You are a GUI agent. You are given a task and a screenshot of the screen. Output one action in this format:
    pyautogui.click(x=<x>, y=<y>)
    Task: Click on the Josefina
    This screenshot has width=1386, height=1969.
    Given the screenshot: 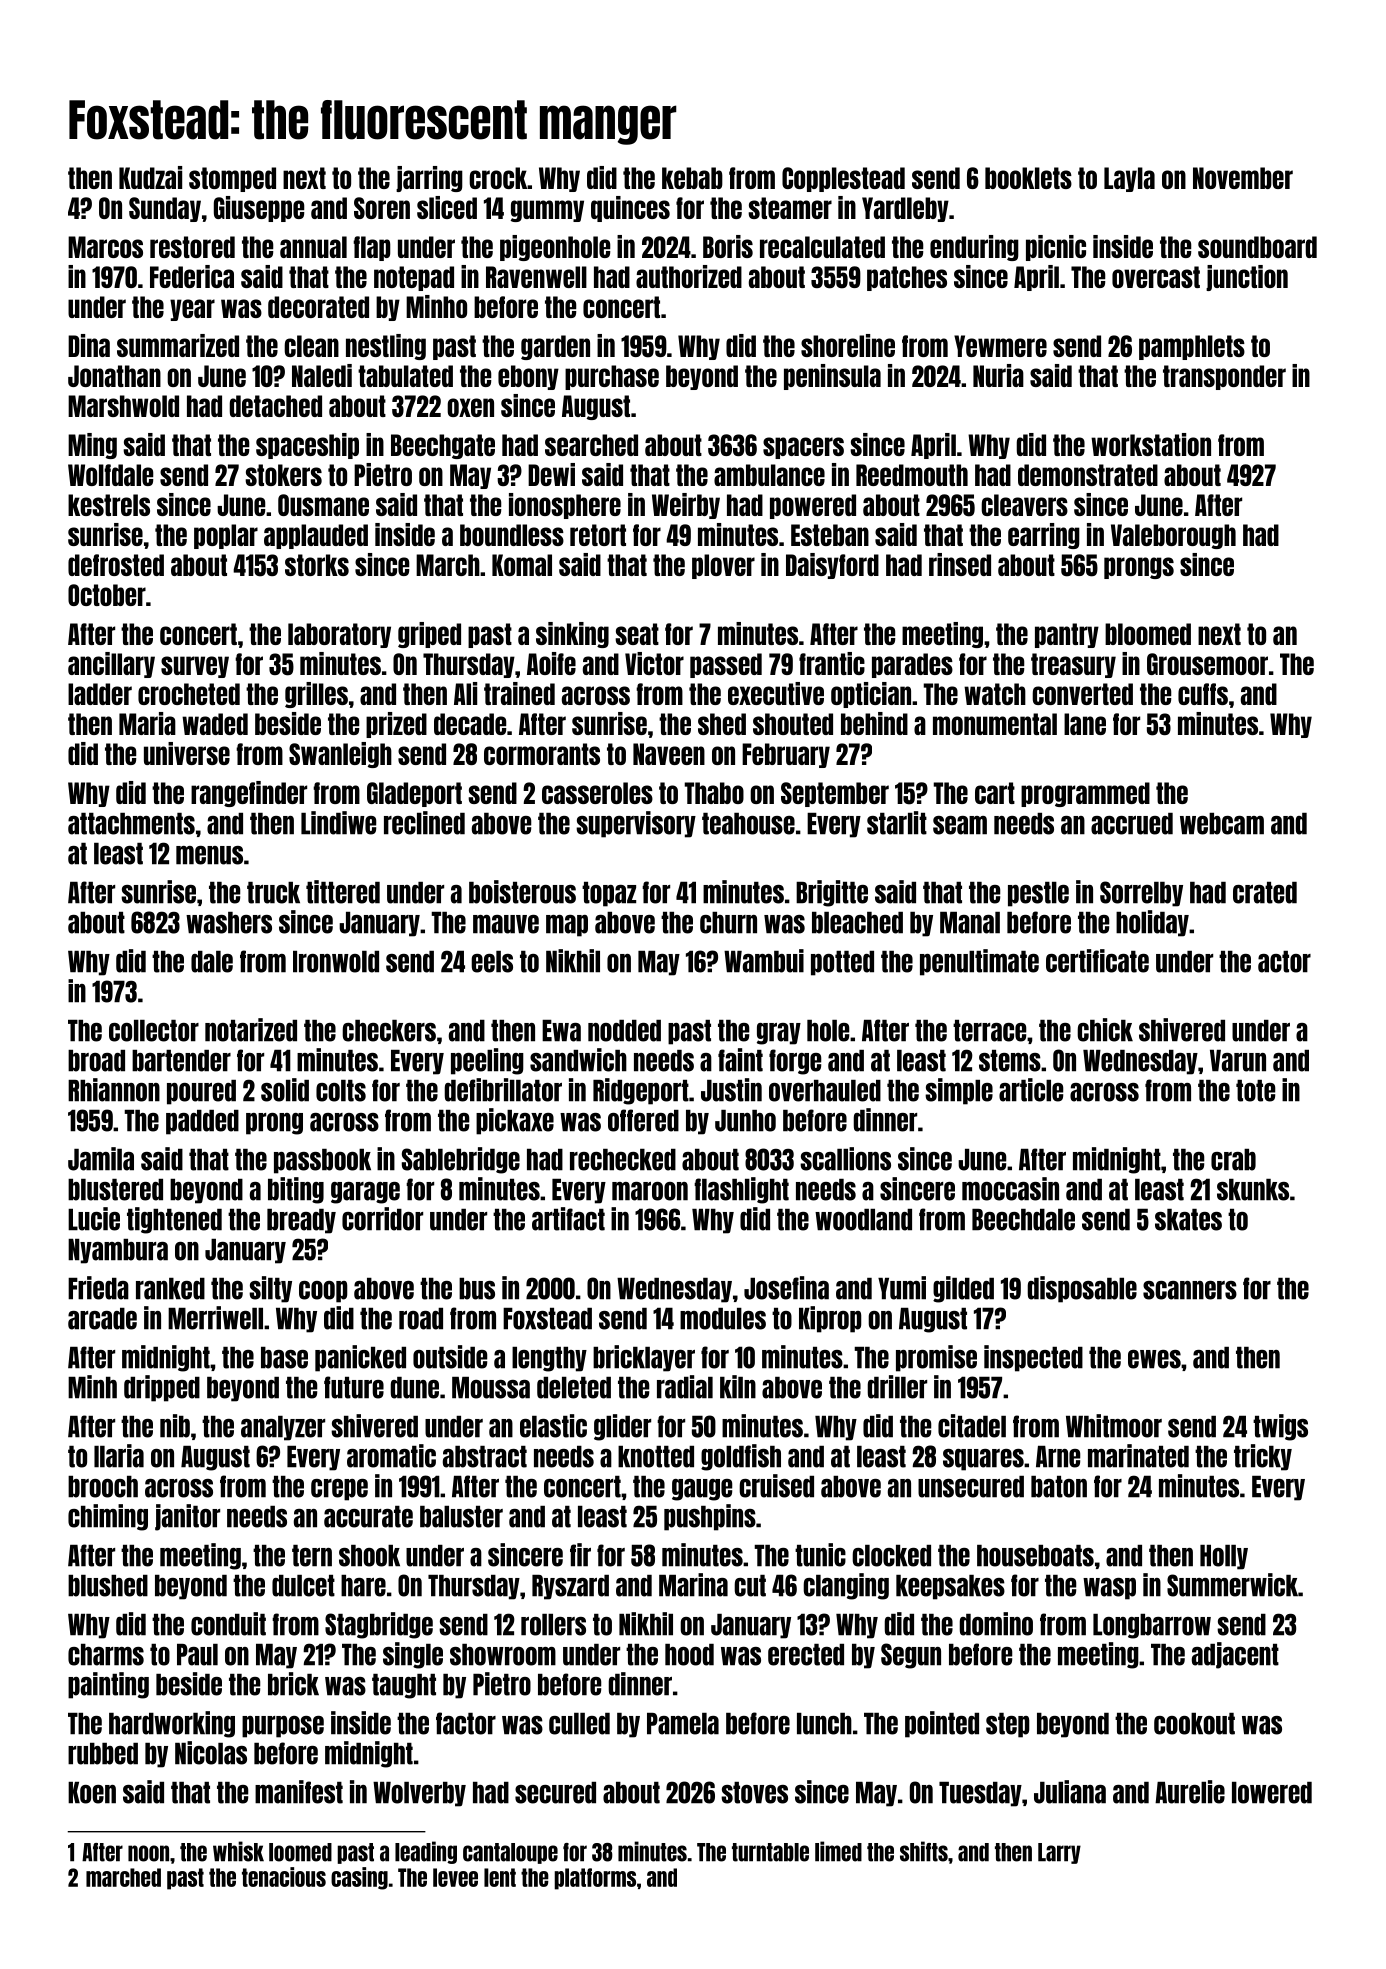 What is the action you would take?
    pyautogui.click(x=786, y=1288)
